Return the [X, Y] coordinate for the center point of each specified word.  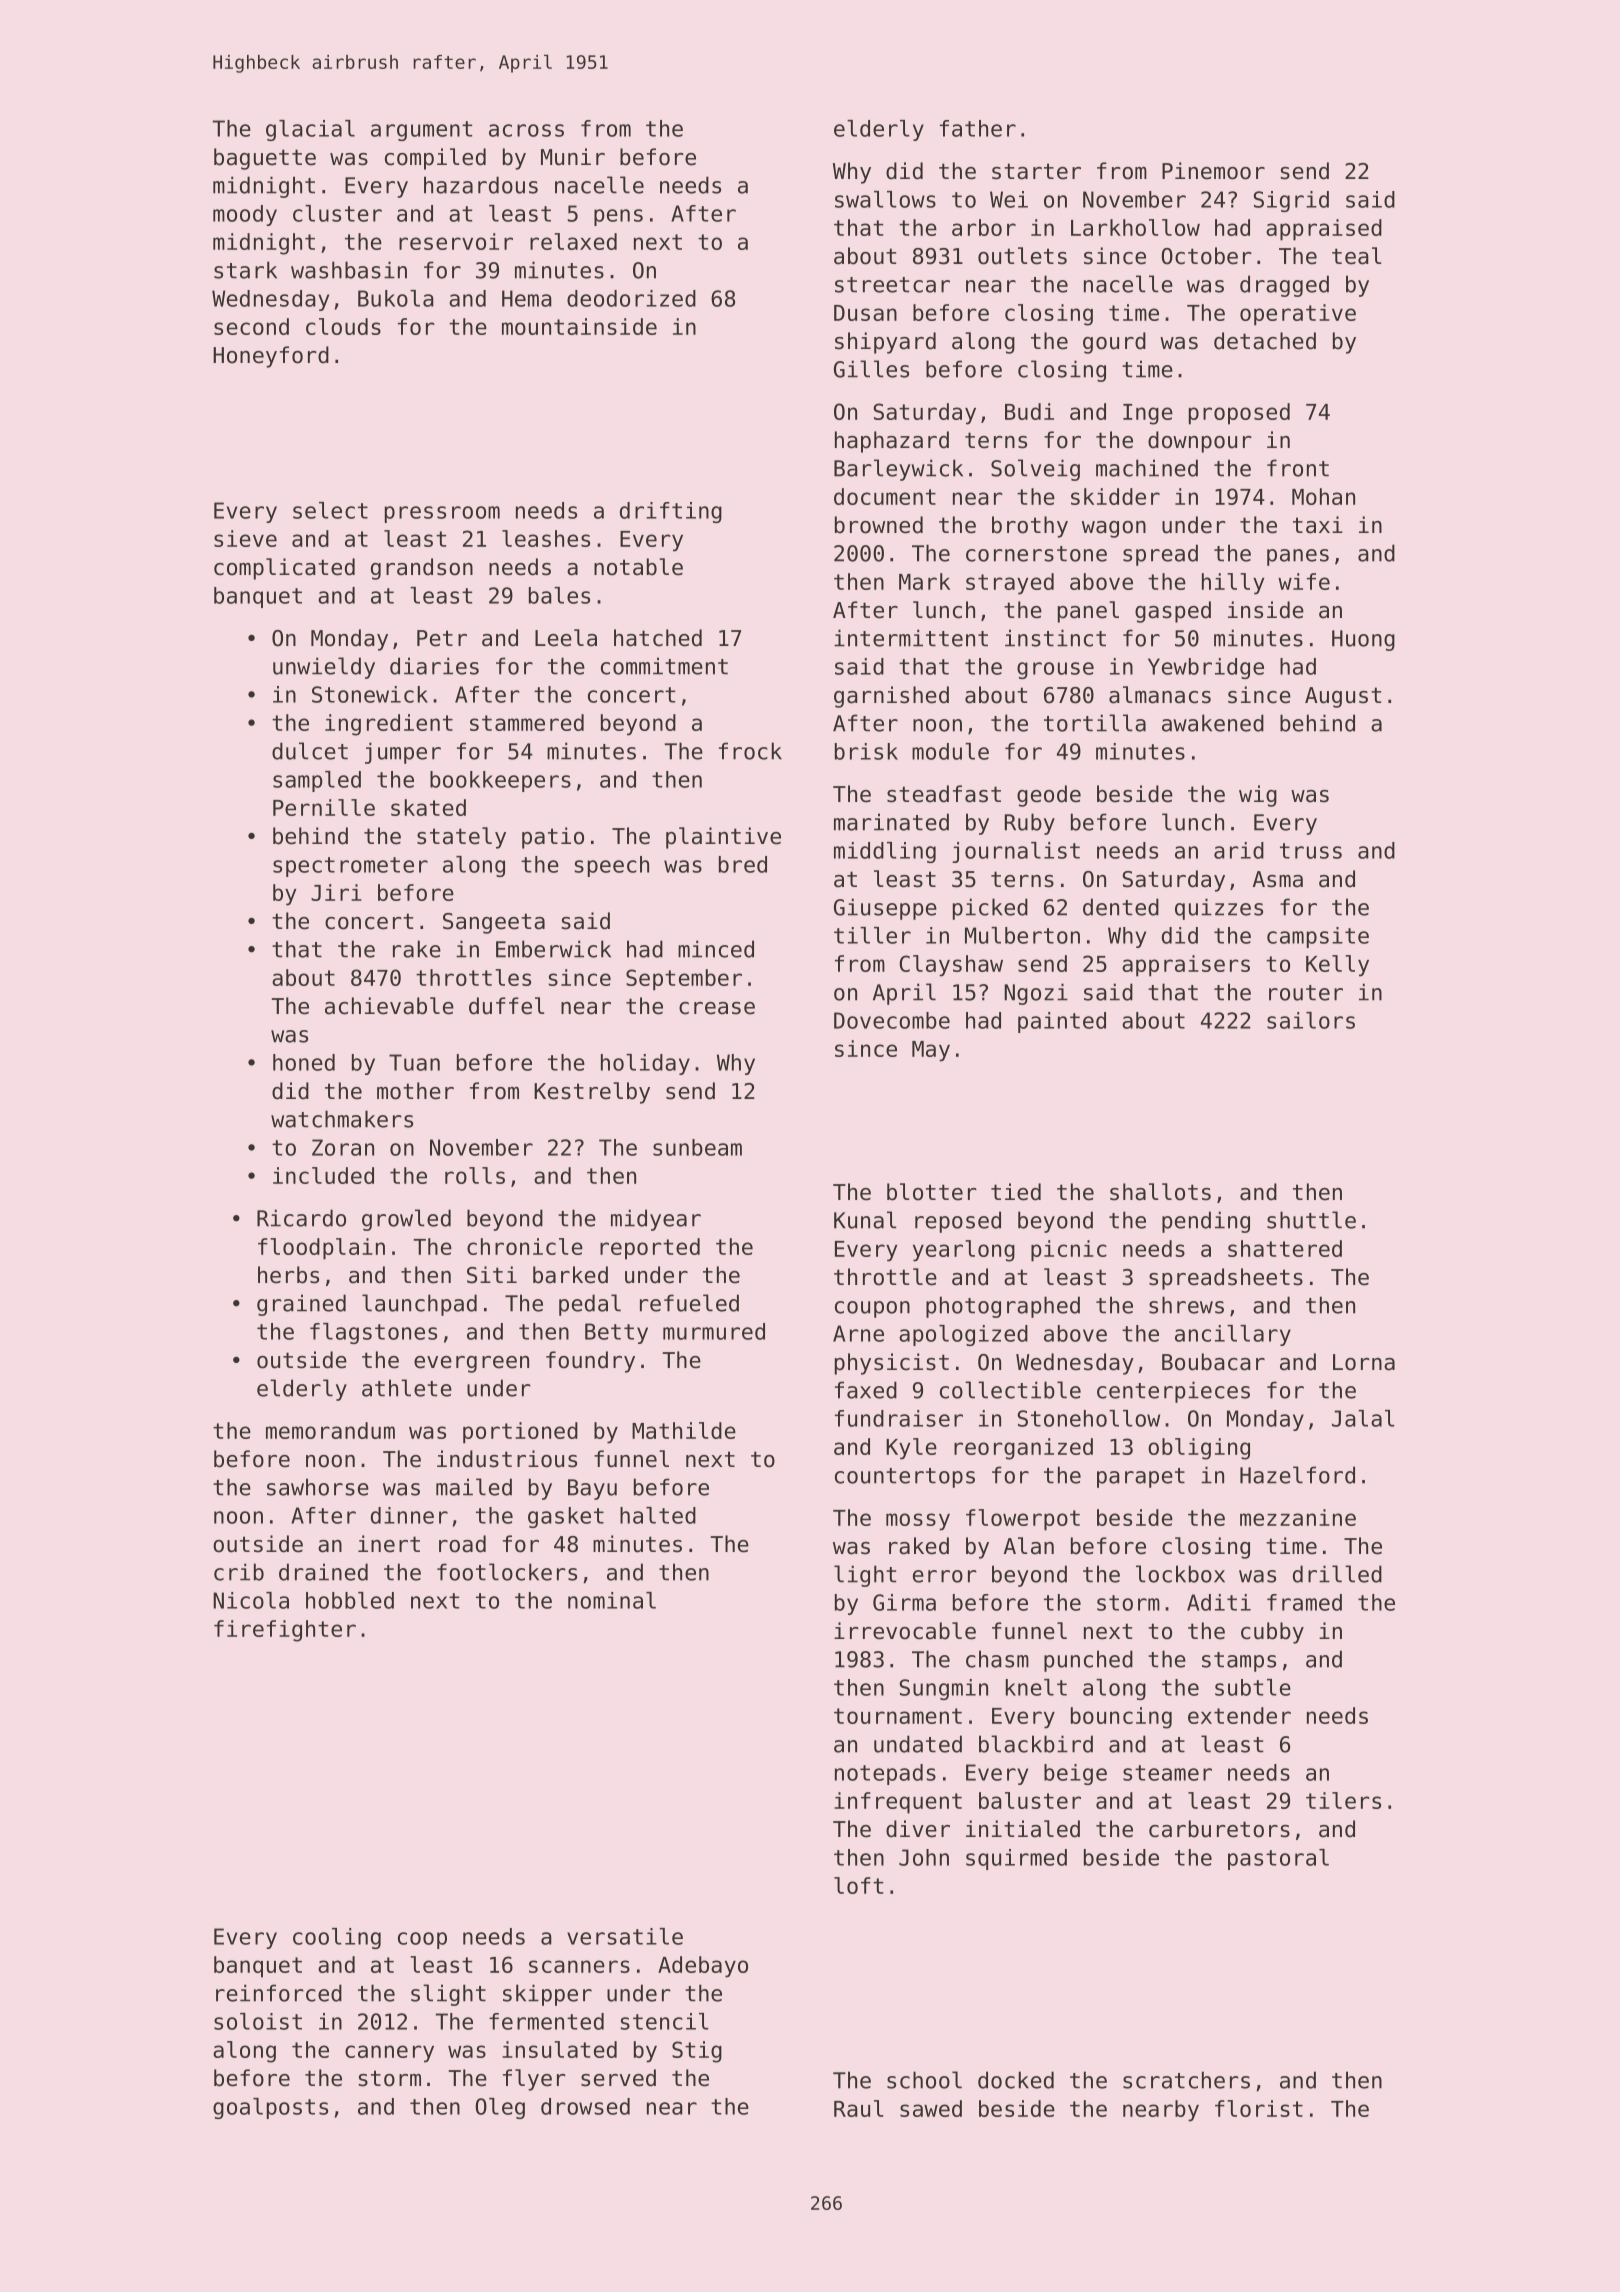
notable [638, 567]
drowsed [585, 2106]
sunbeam [697, 1147]
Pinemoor [1213, 171]
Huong [1363, 640]
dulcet [310, 751]
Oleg [500, 2108]
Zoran [343, 1147]
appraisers [1186, 966]
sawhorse [318, 1487]
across [526, 130]
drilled [1337, 1574]
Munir [573, 157]
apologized [963, 1335]
